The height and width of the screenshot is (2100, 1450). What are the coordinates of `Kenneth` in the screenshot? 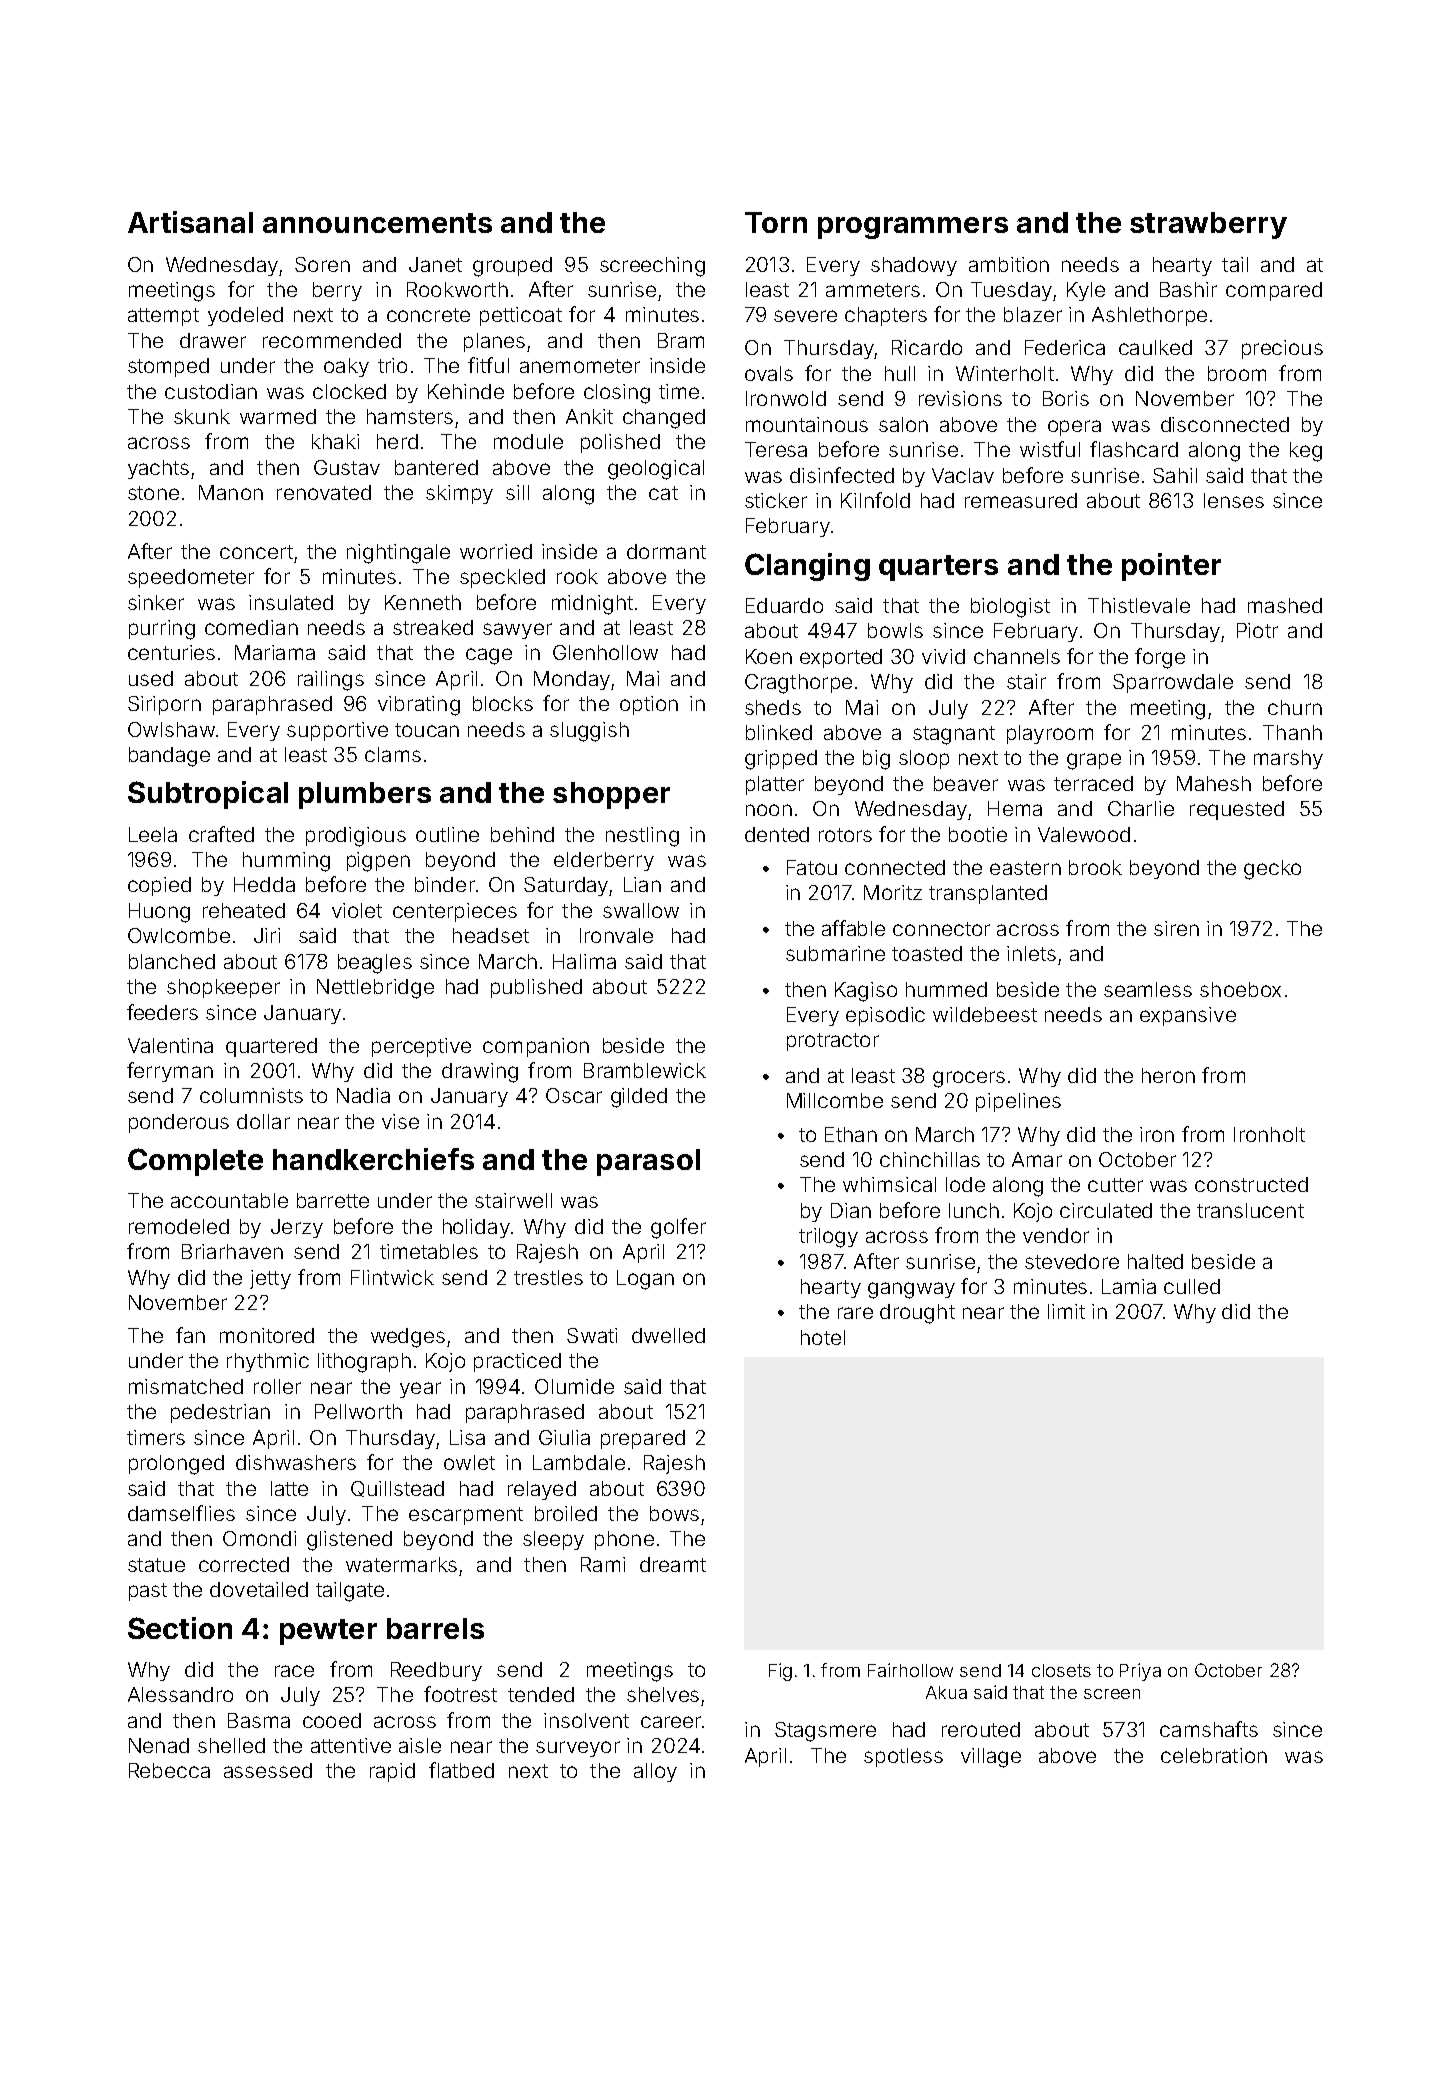 It's located at (423, 602).
